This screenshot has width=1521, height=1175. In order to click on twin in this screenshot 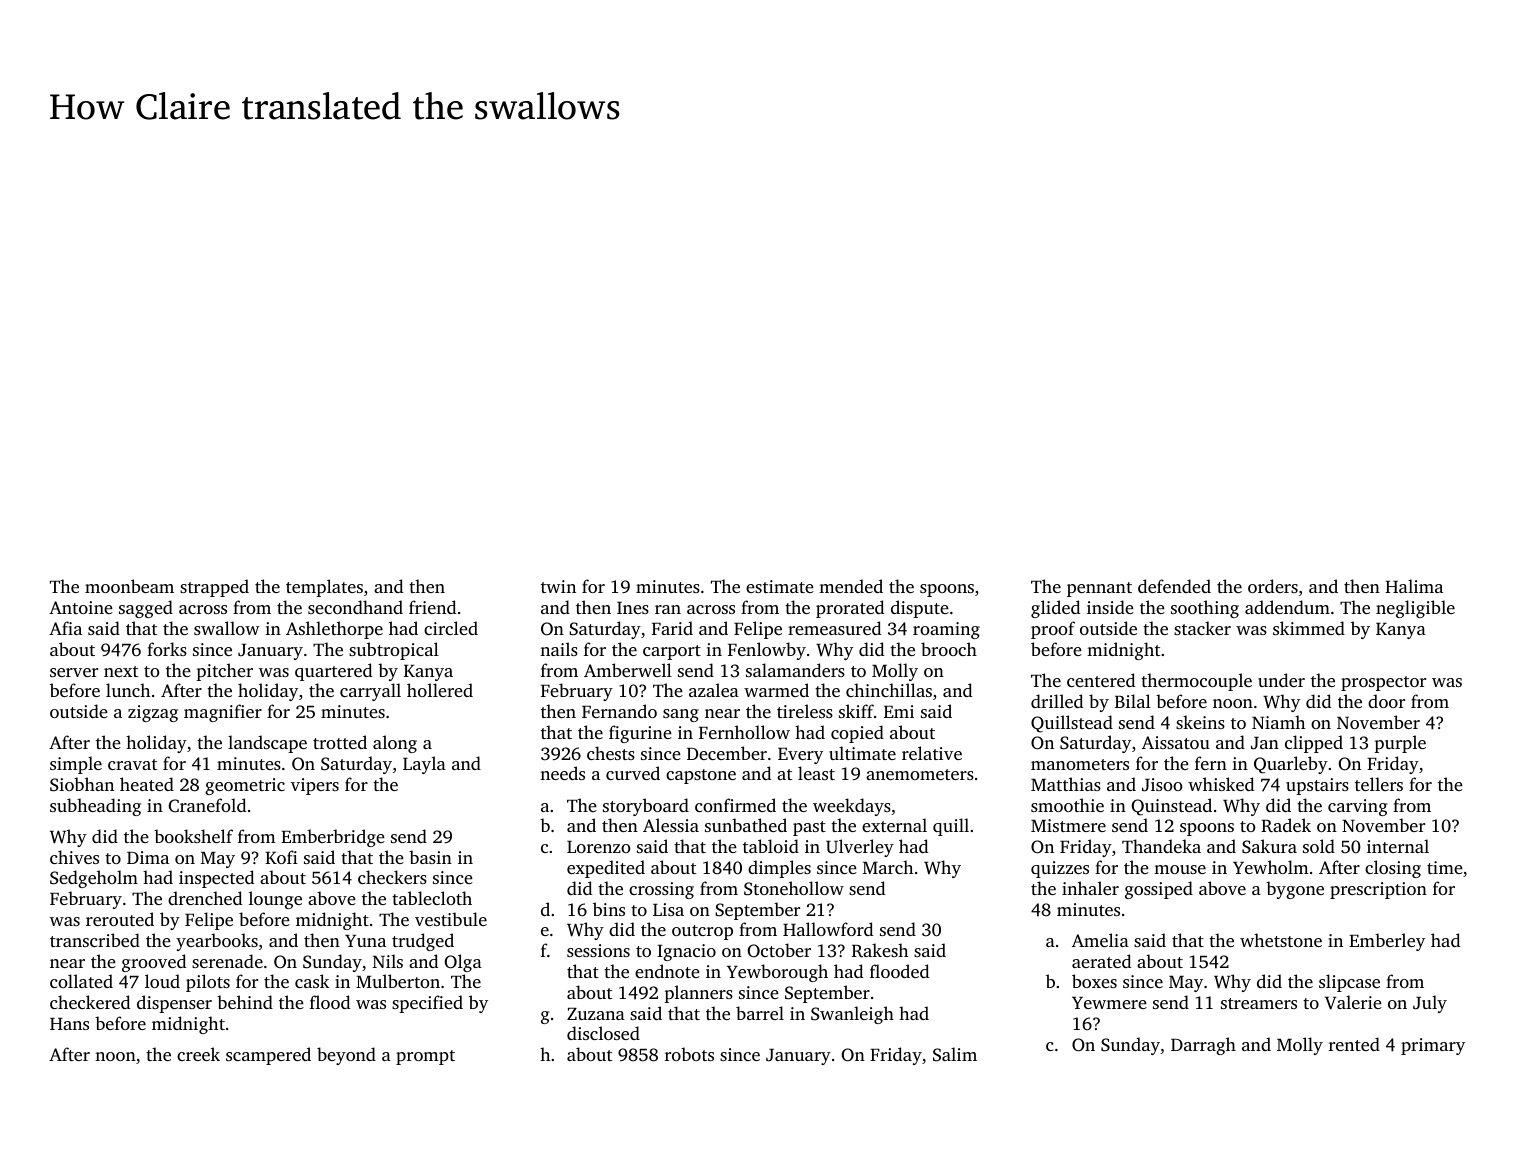, I will do `click(558, 586)`.
